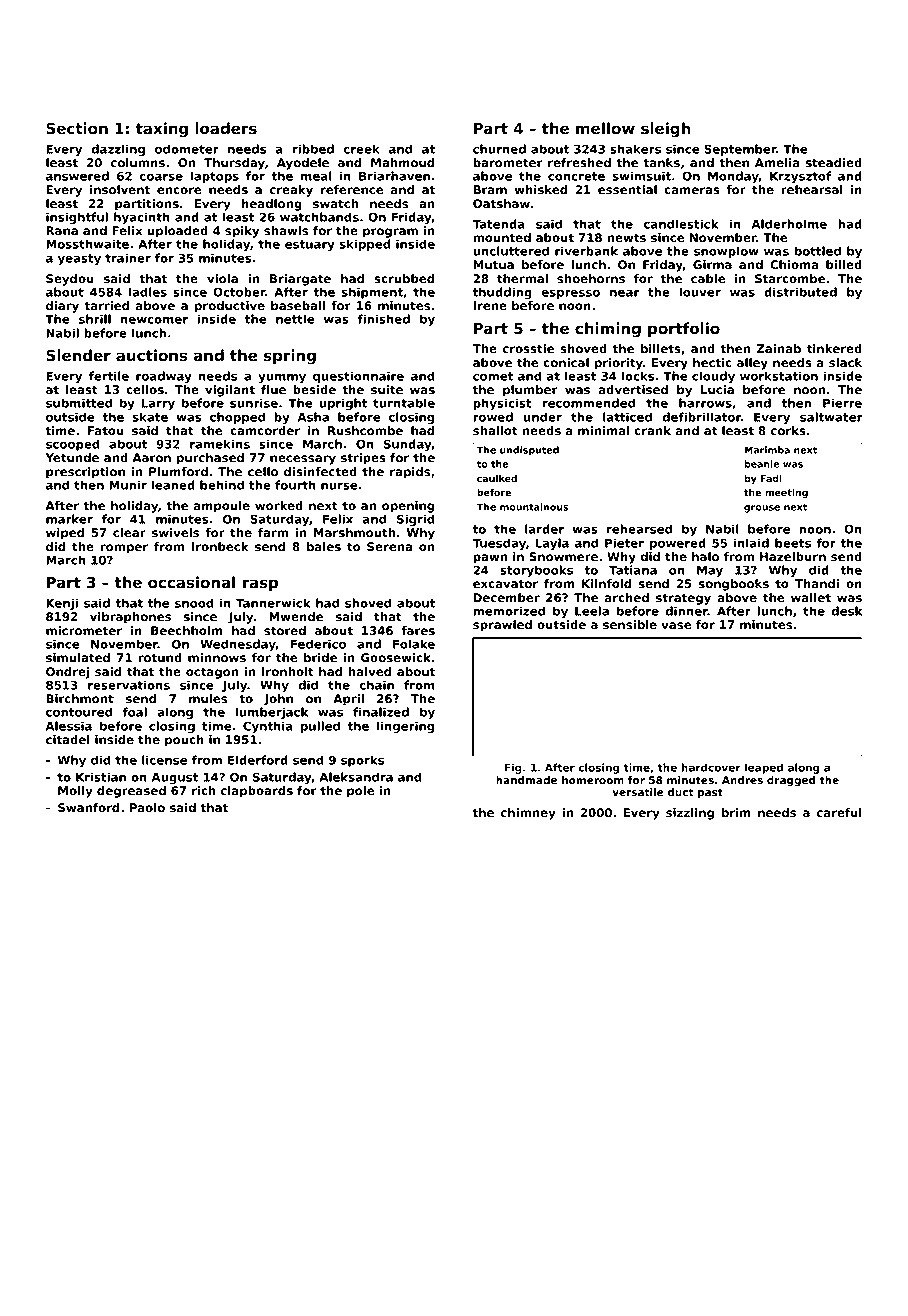 The width and height of the page is (908, 1316). Describe the element at coordinates (394, 176) in the page. I see `Briarhaven` at that location.
